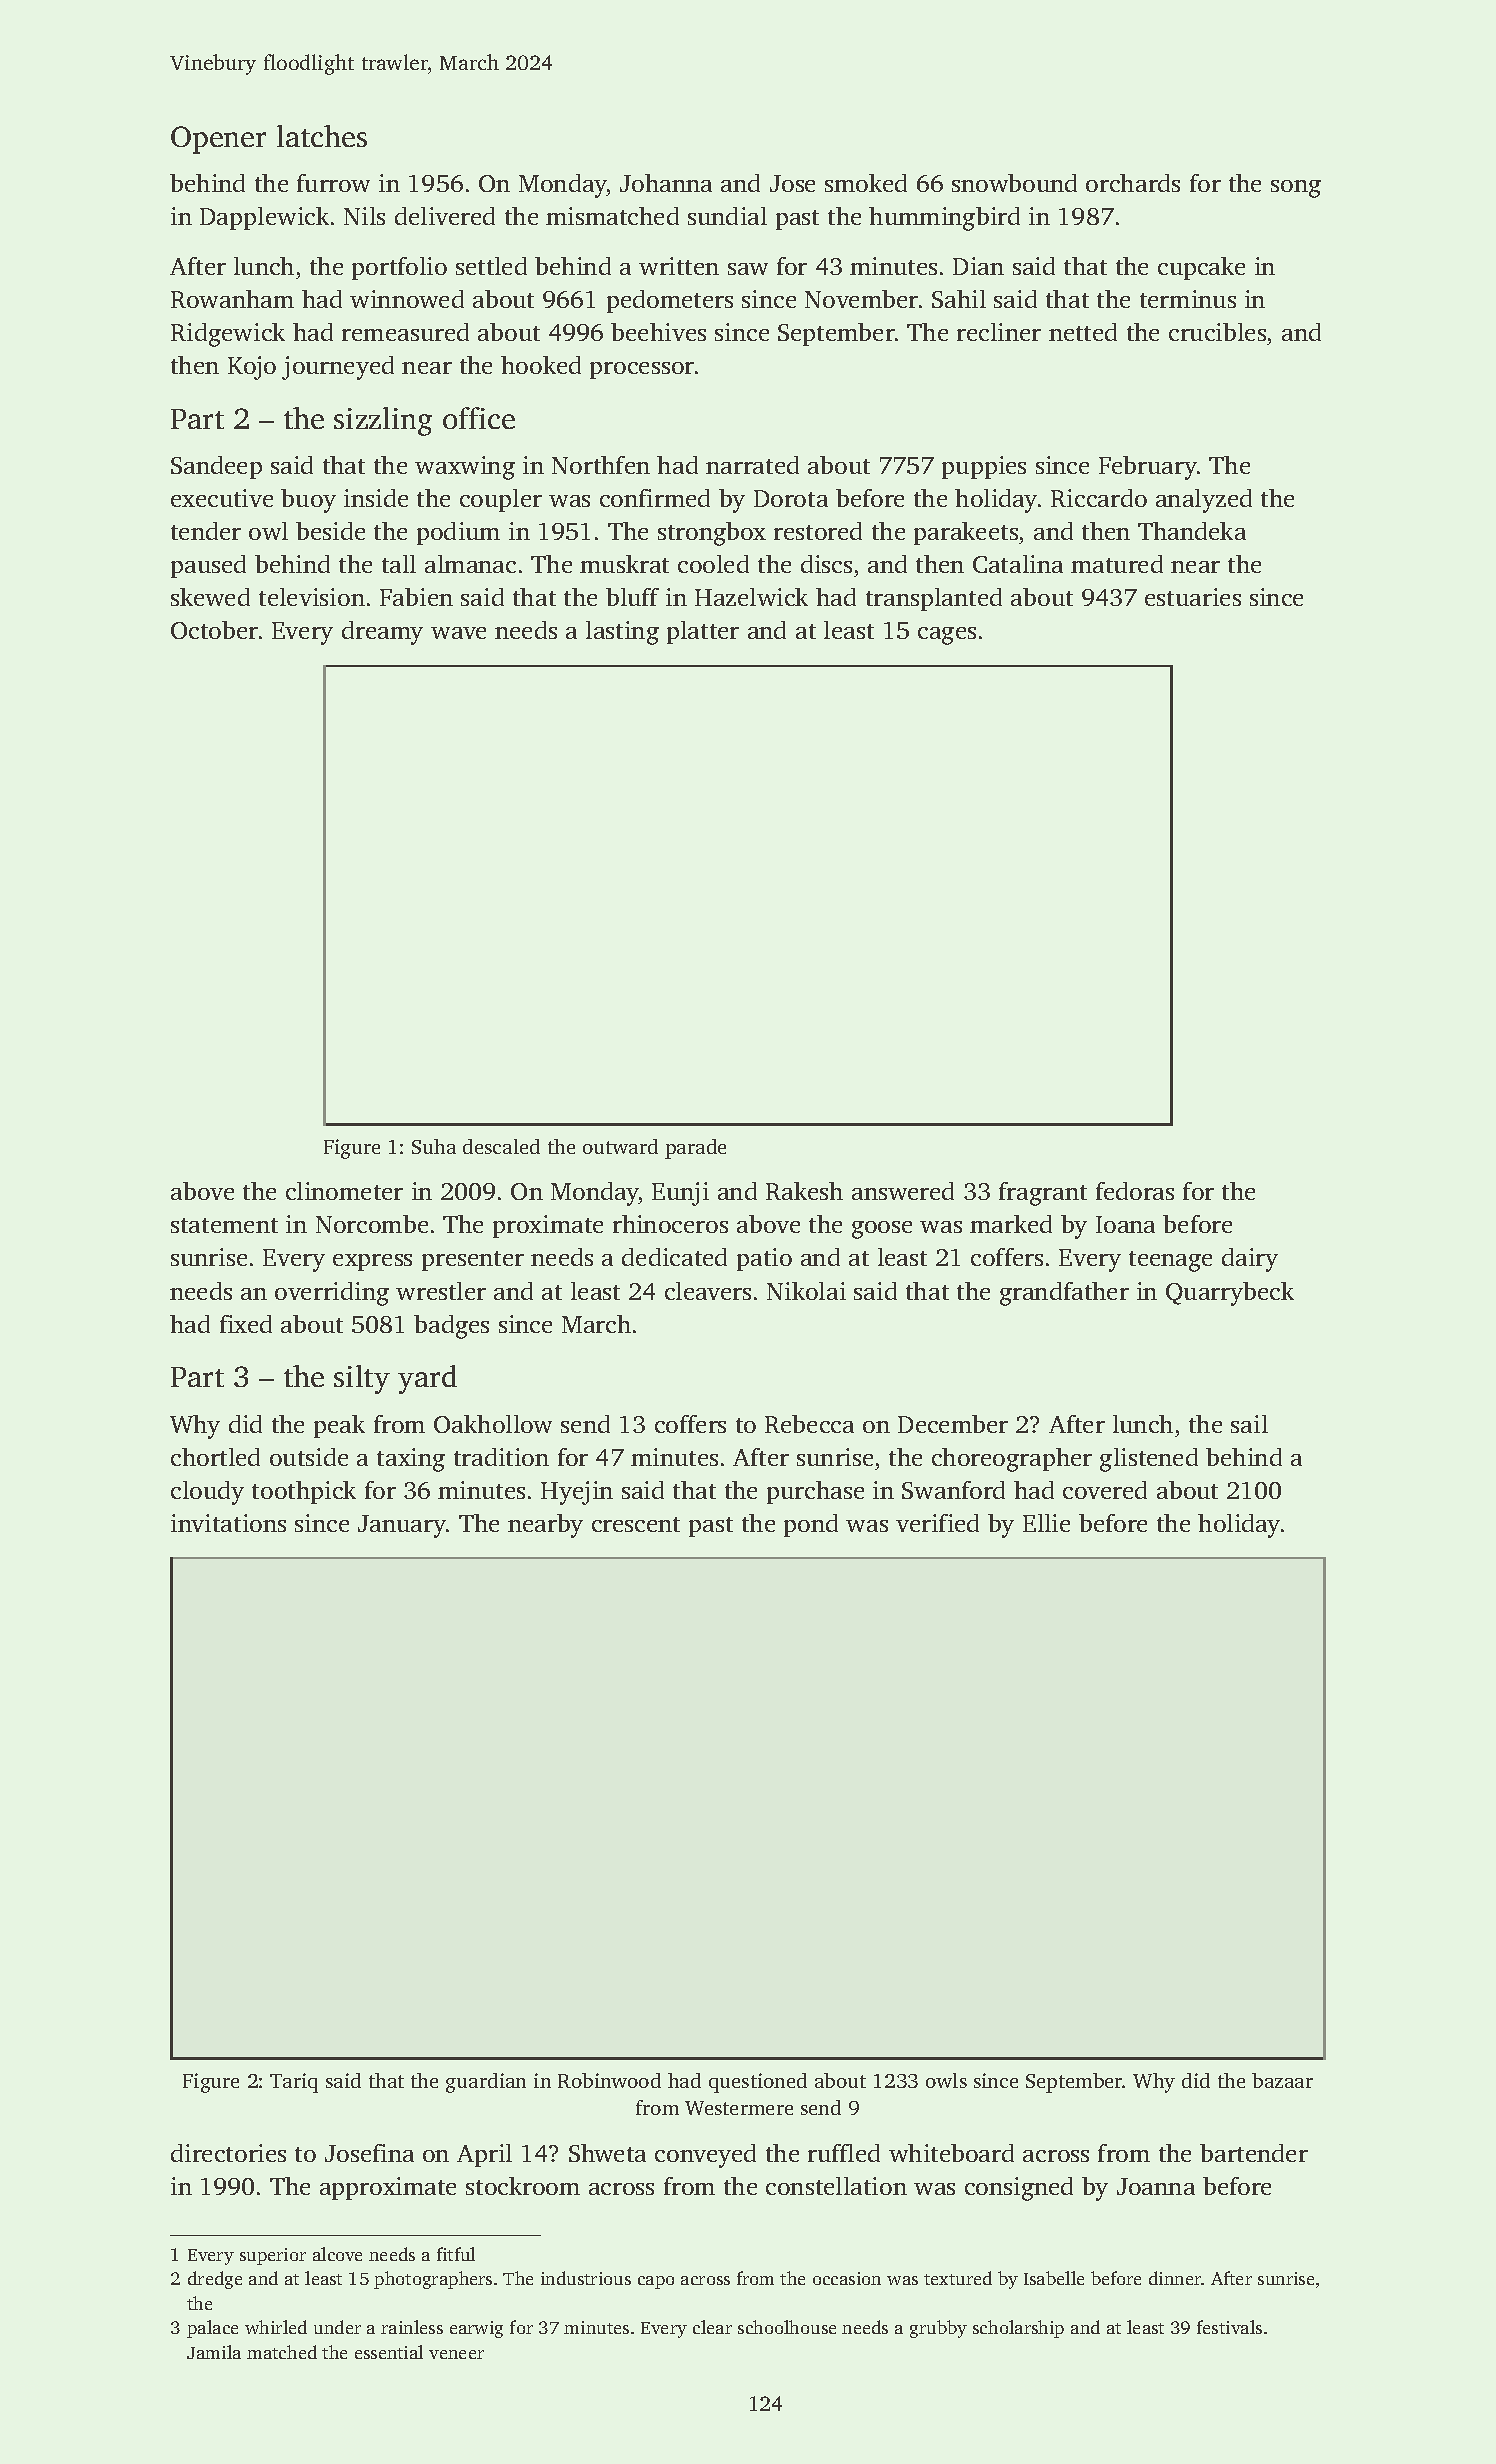  What do you see at coordinates (232, 299) in the screenshot?
I see `Rowanham` at bounding box center [232, 299].
